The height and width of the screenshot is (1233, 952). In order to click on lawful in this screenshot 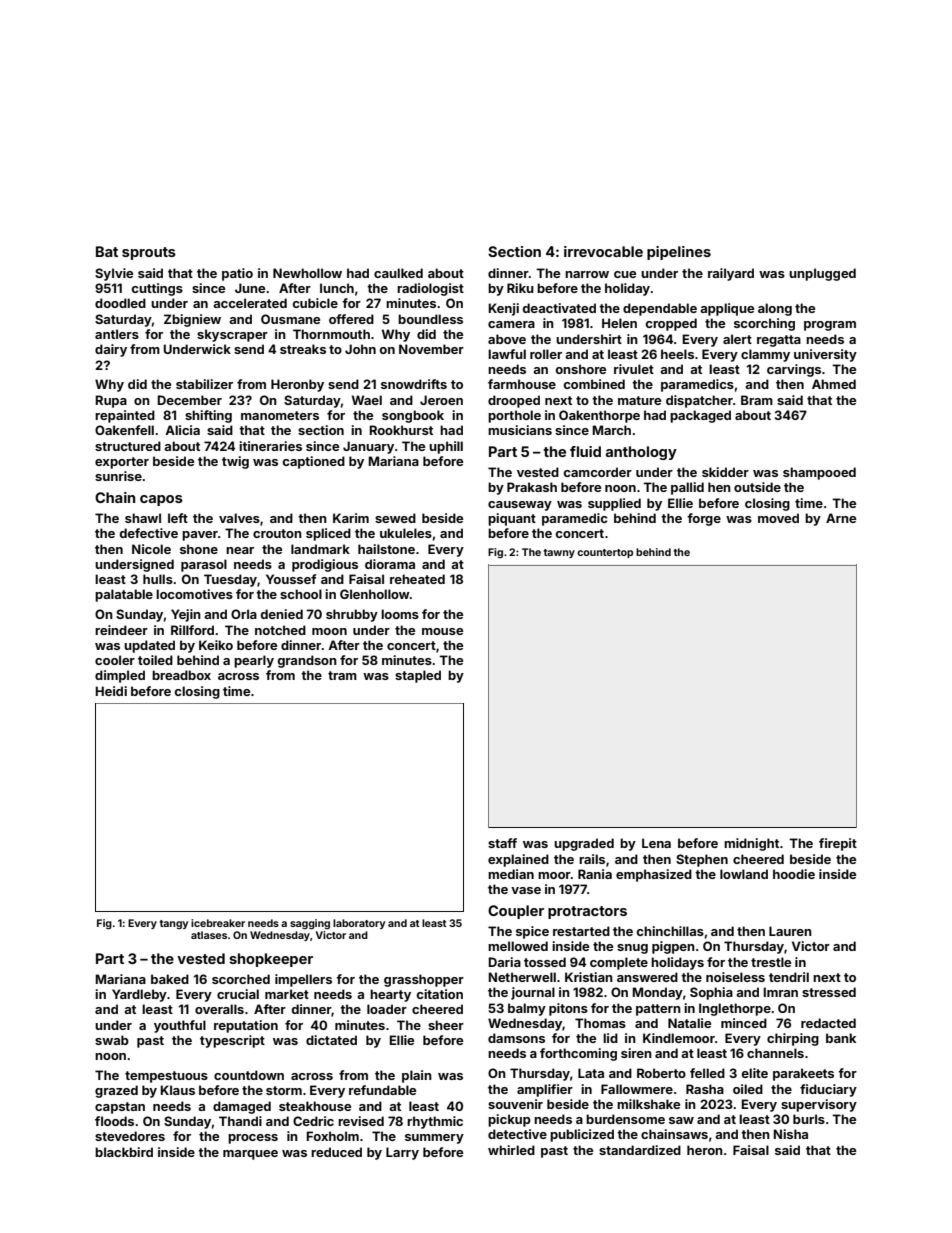, I will do `click(507, 354)`.
